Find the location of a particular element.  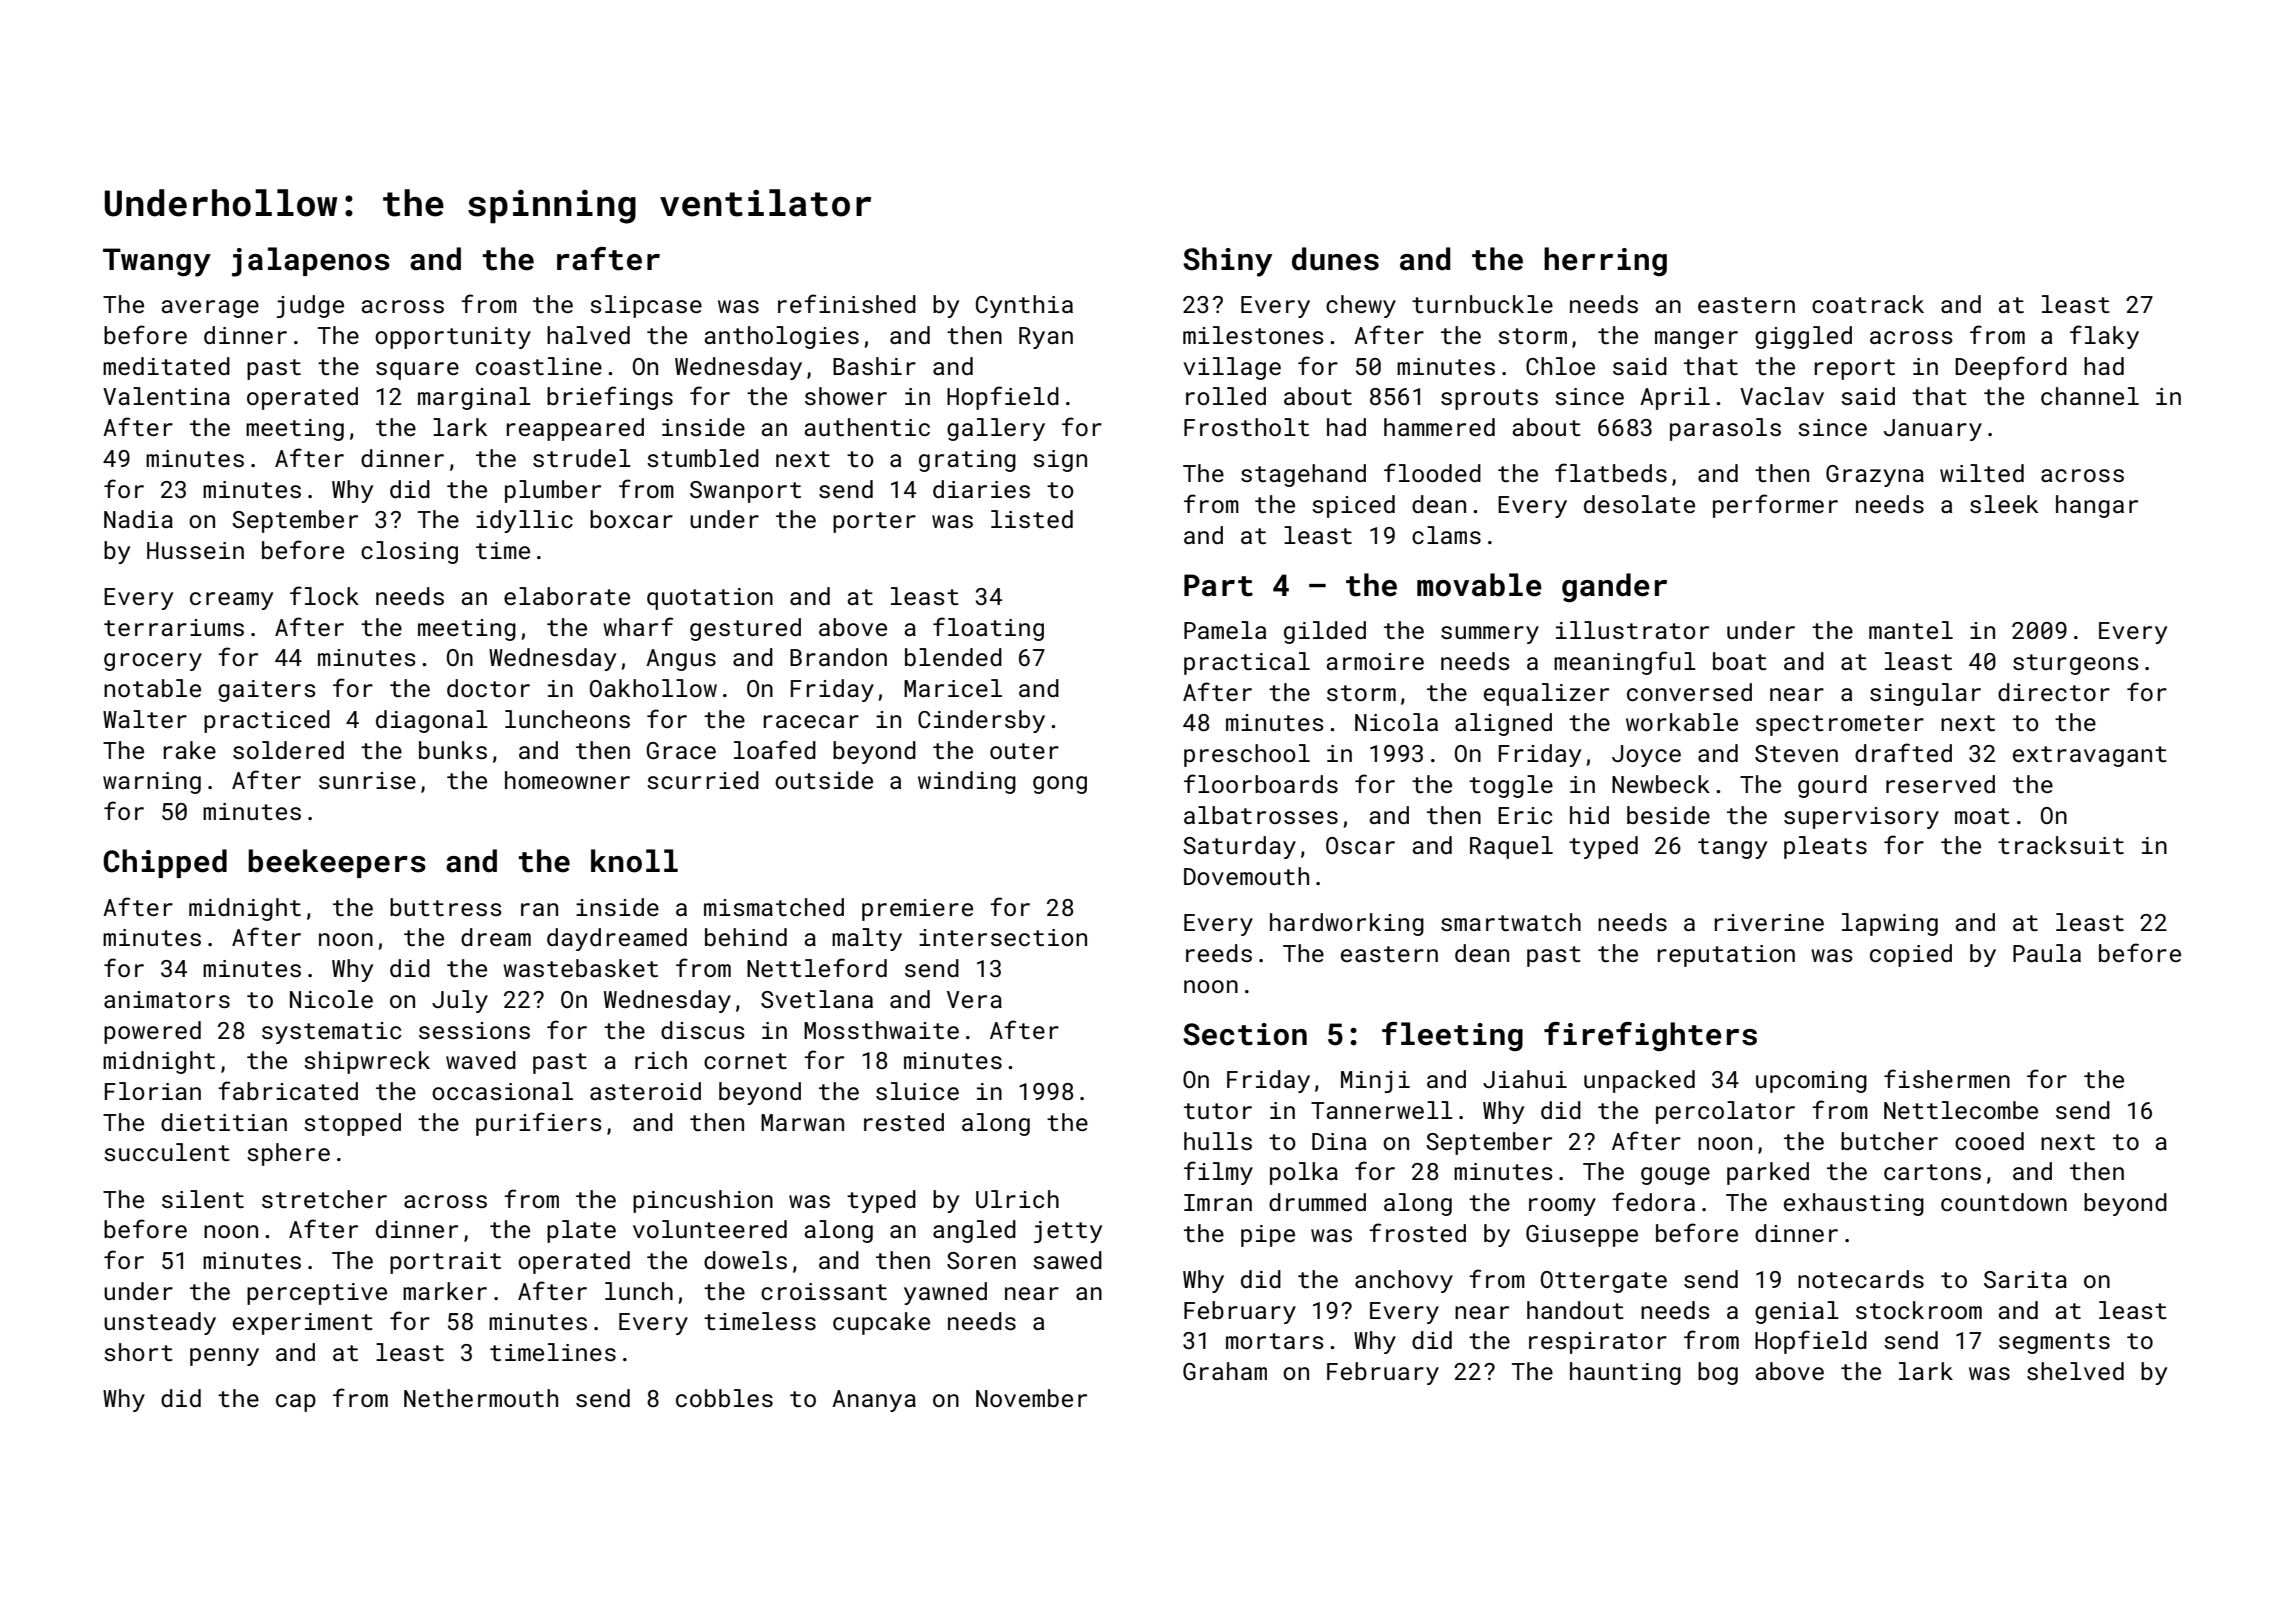

movable is located at coordinates (1479, 585).
